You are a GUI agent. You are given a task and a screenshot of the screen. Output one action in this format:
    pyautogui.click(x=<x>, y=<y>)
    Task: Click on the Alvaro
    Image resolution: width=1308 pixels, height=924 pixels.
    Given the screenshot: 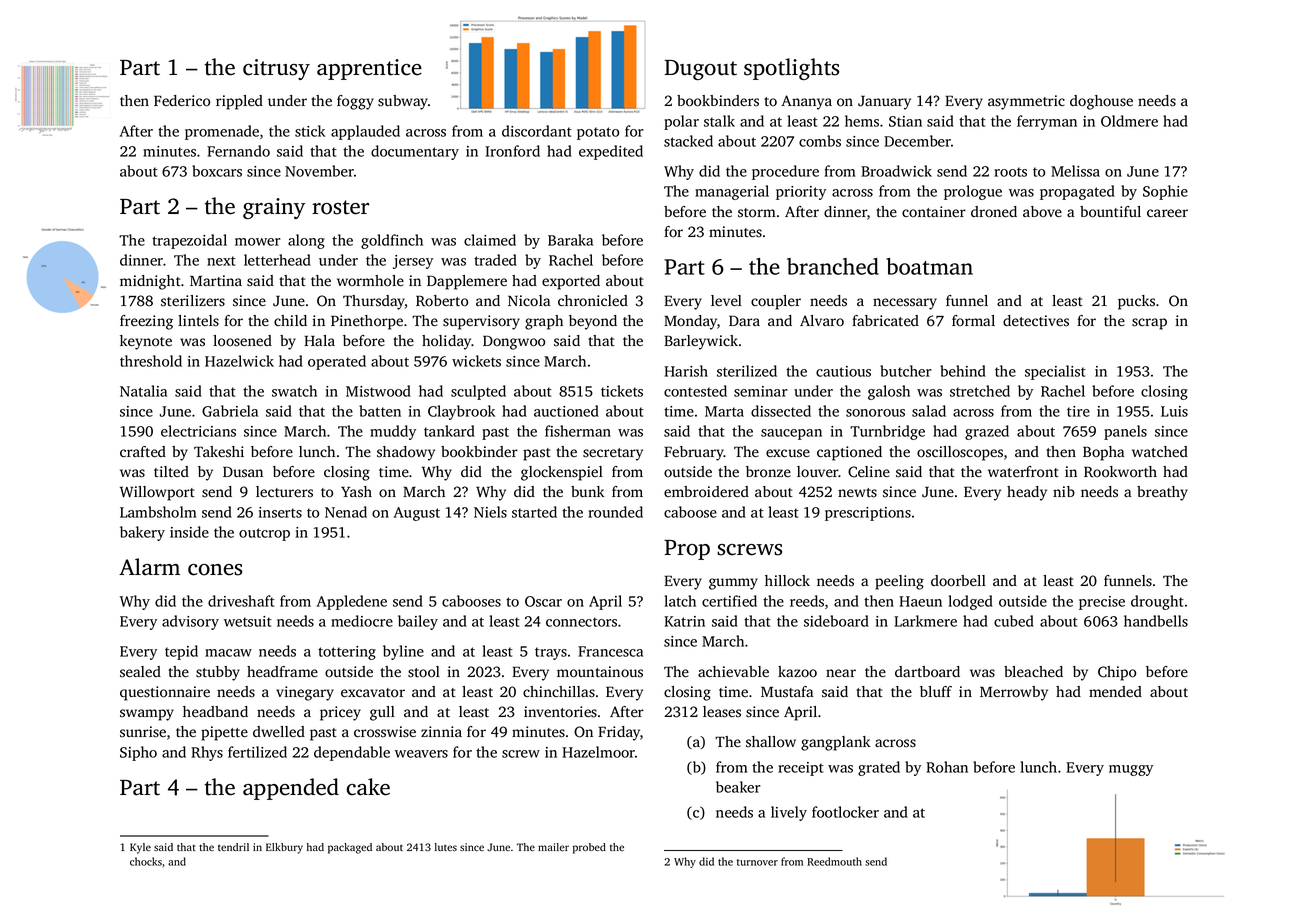 What is the action you would take?
    pyautogui.click(x=822, y=320)
